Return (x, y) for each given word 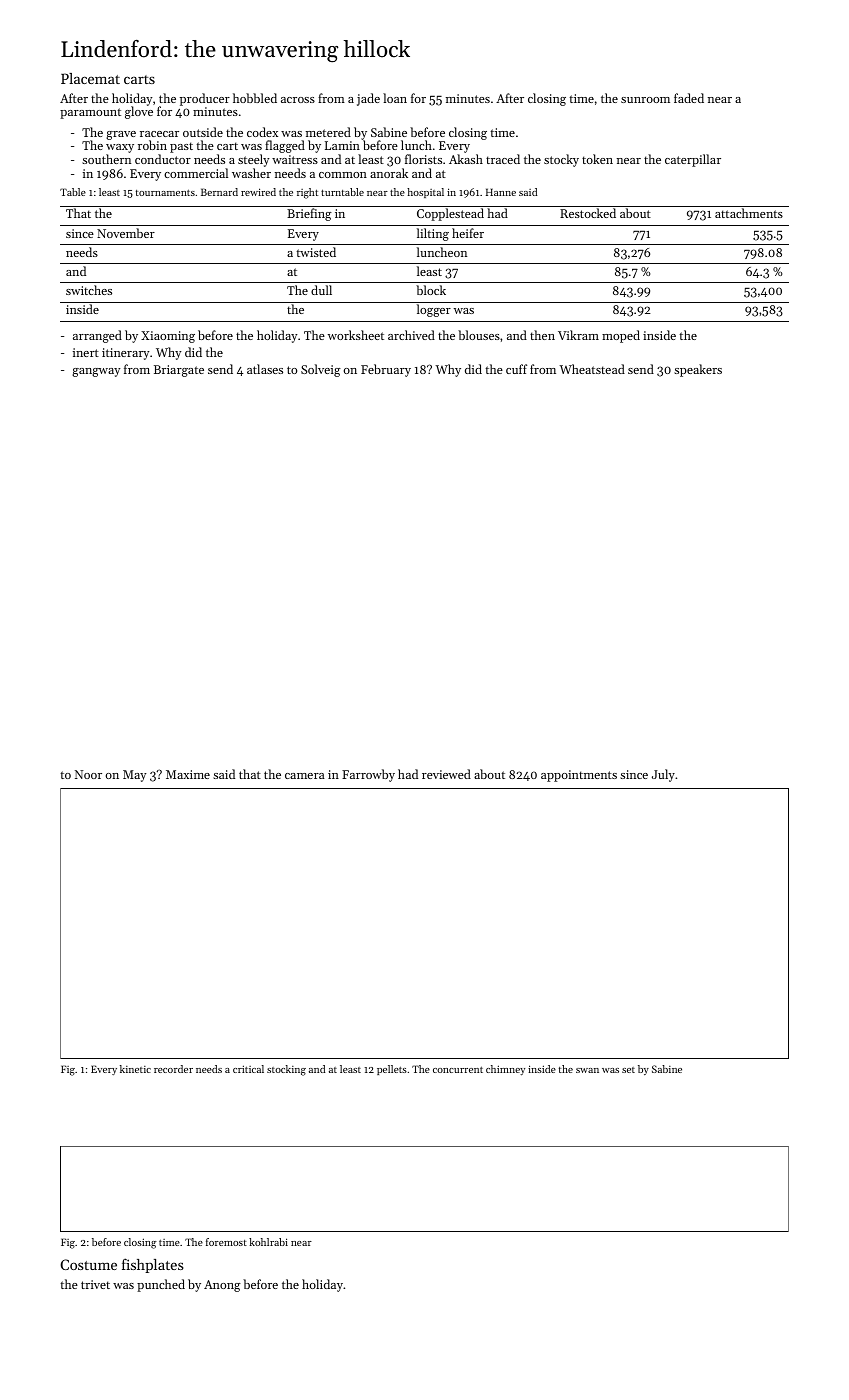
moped (621, 336)
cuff (516, 369)
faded (689, 98)
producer (205, 99)
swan (587, 1070)
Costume (89, 1264)
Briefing (309, 214)
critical (248, 1069)
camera (305, 776)
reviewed (446, 774)
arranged (97, 336)
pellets (392, 1070)
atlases (265, 369)
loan (395, 98)
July (663, 775)
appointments (579, 776)
